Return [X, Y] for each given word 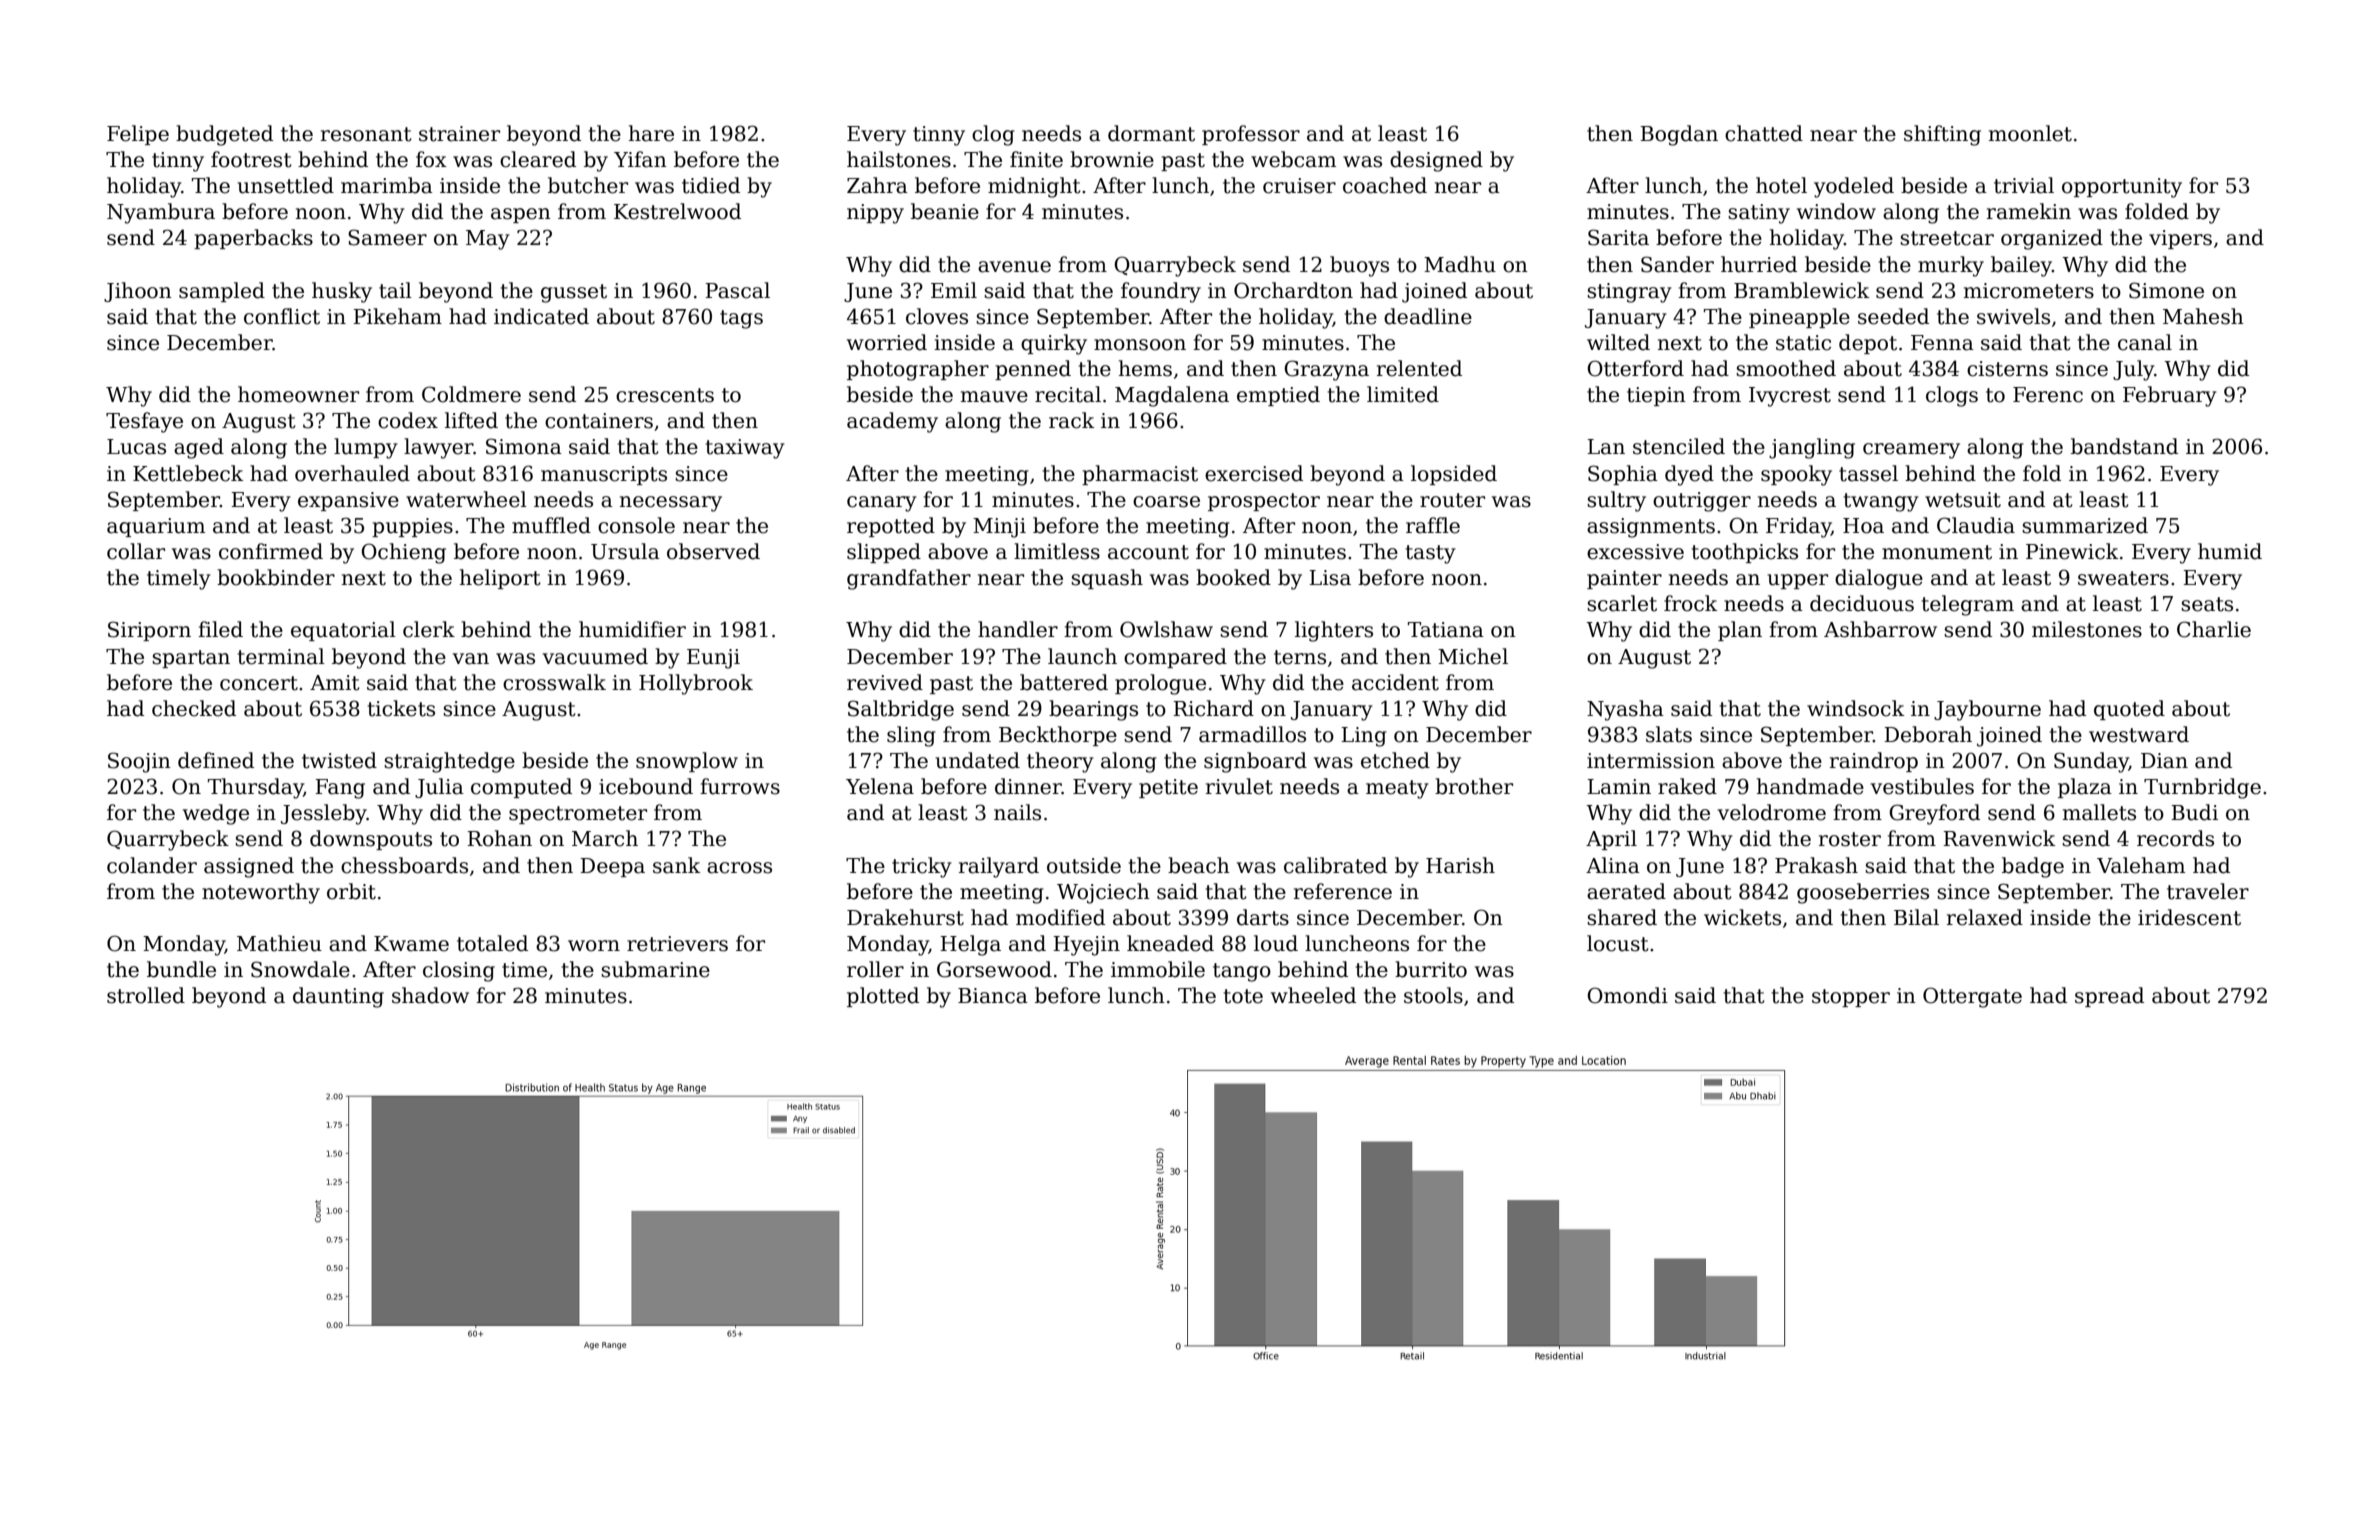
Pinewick [2072, 551]
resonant [366, 134]
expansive [348, 501]
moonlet [2030, 133]
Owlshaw [1166, 629]
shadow [430, 995]
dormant [1151, 133]
